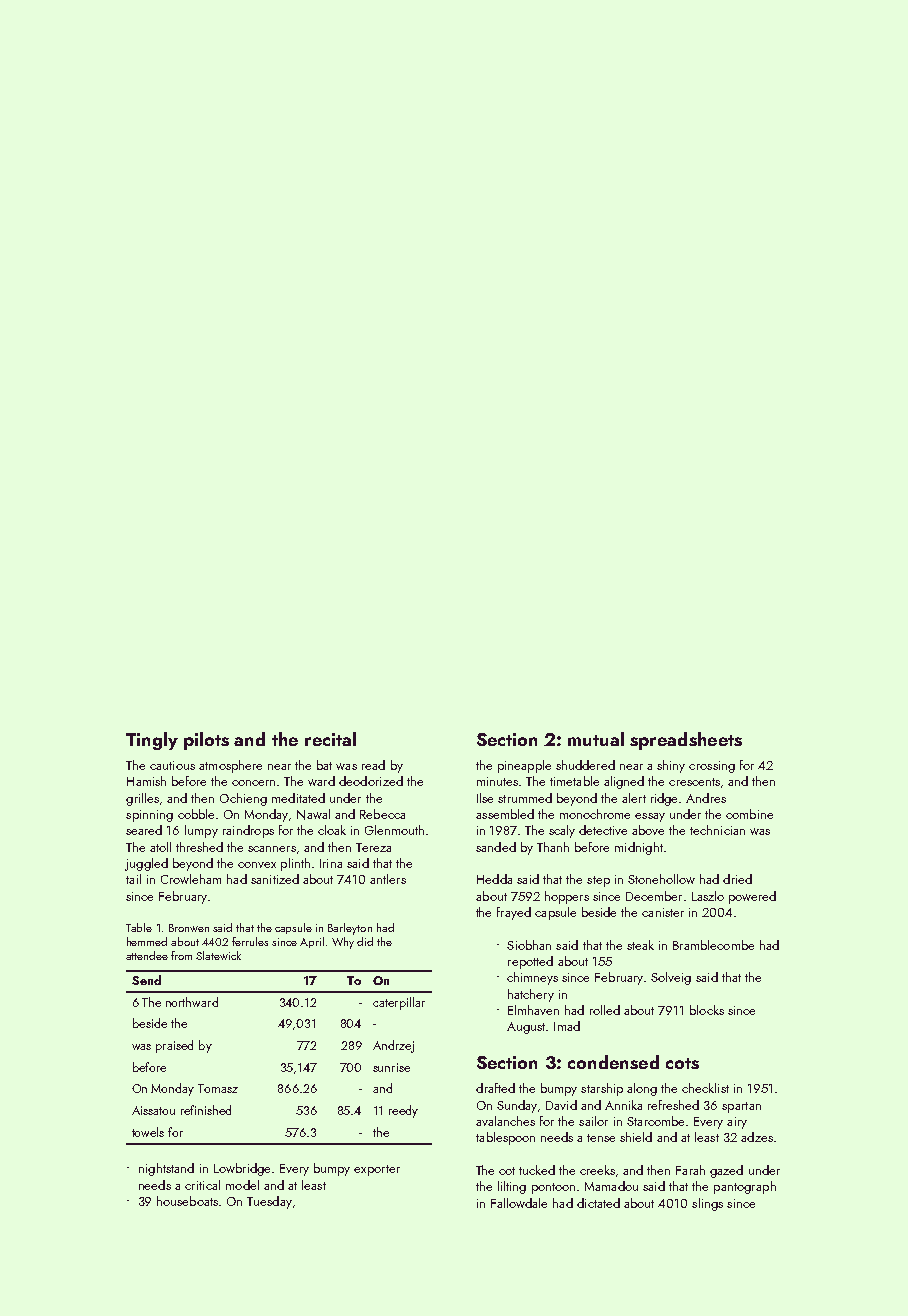  What do you see at coordinates (350, 929) in the image?
I see `Barleyton` at bounding box center [350, 929].
